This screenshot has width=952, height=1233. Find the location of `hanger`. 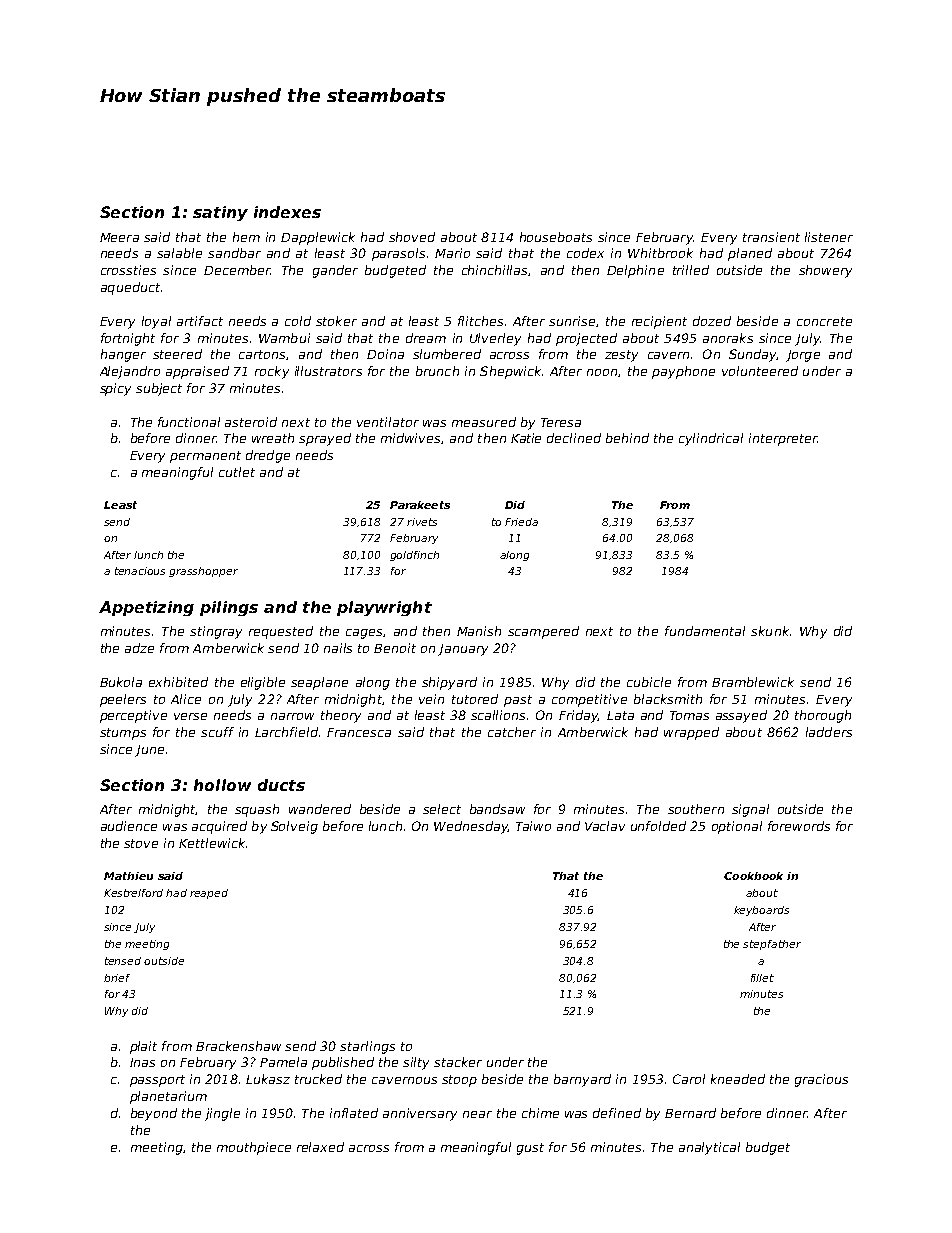

hanger is located at coordinates (123, 355).
